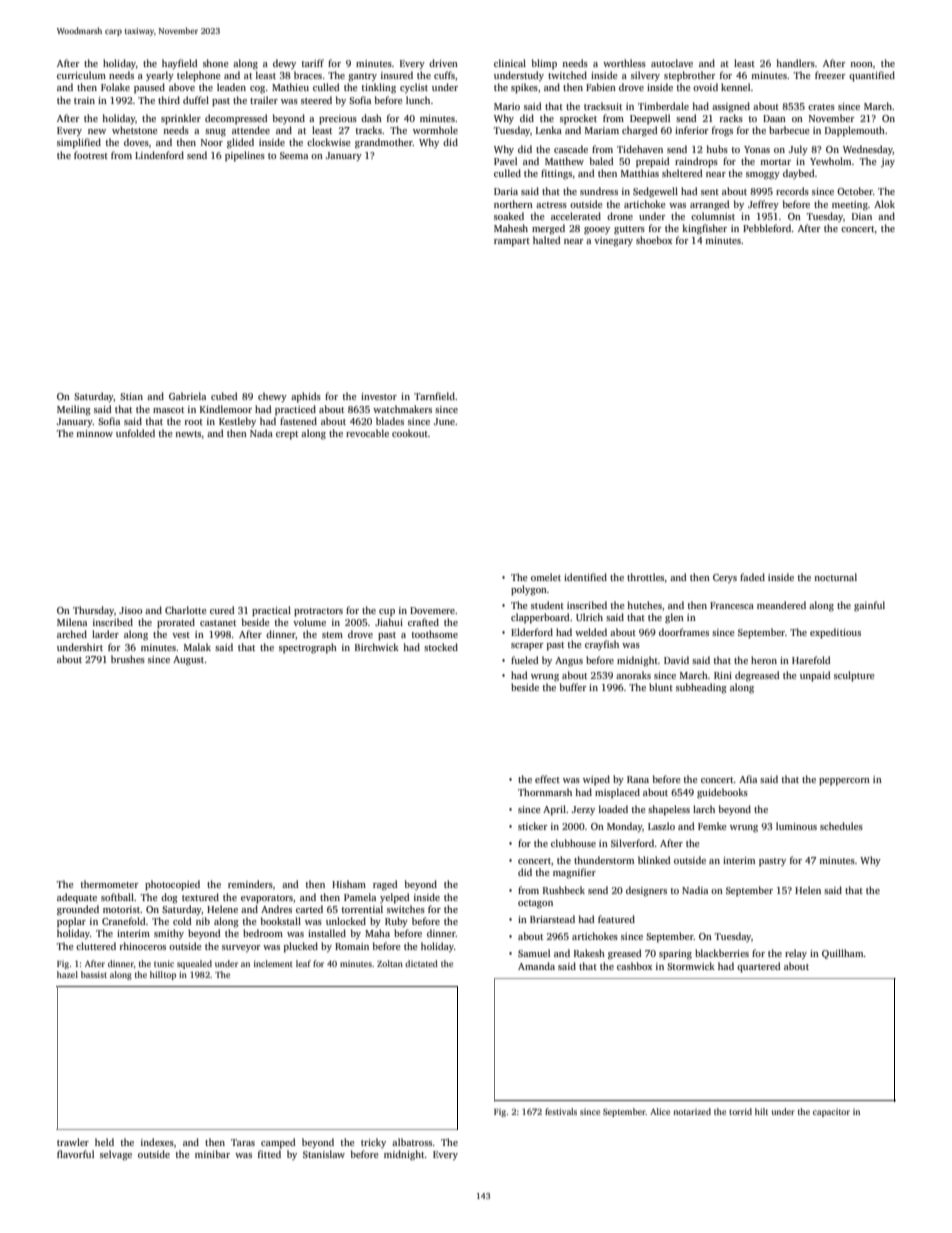 The height and width of the screenshot is (1233, 952). What do you see at coordinates (412, 1142) in the screenshot?
I see `albatross` at bounding box center [412, 1142].
